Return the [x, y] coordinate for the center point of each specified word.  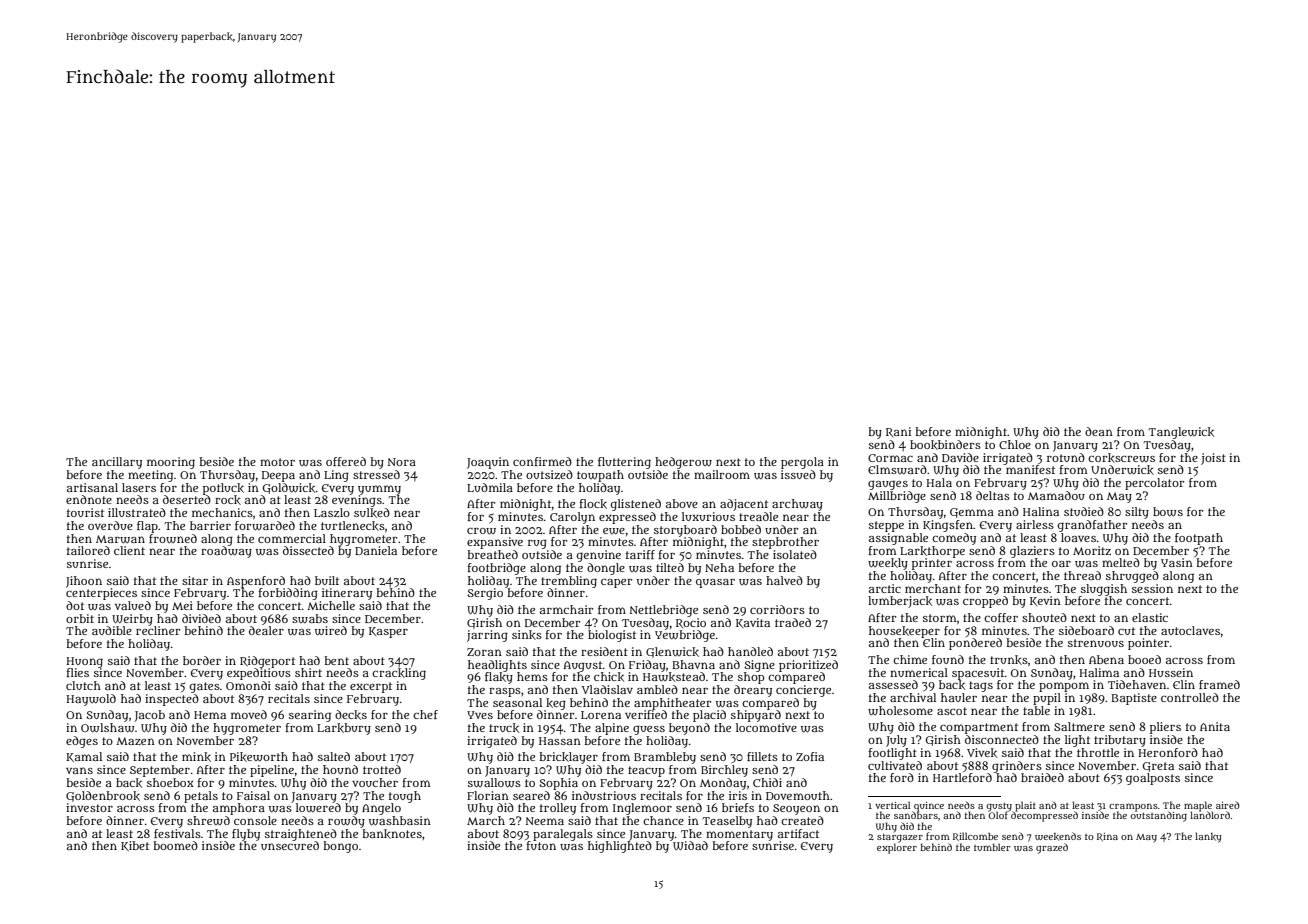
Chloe [1015, 444]
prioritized [808, 666]
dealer [266, 630]
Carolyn [572, 518]
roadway [226, 552]
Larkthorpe [932, 552]
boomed [175, 845]
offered [346, 461]
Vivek [982, 753]
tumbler [992, 847]
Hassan [560, 741]
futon [541, 845]
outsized [549, 474]
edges [82, 742]
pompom [1064, 687]
